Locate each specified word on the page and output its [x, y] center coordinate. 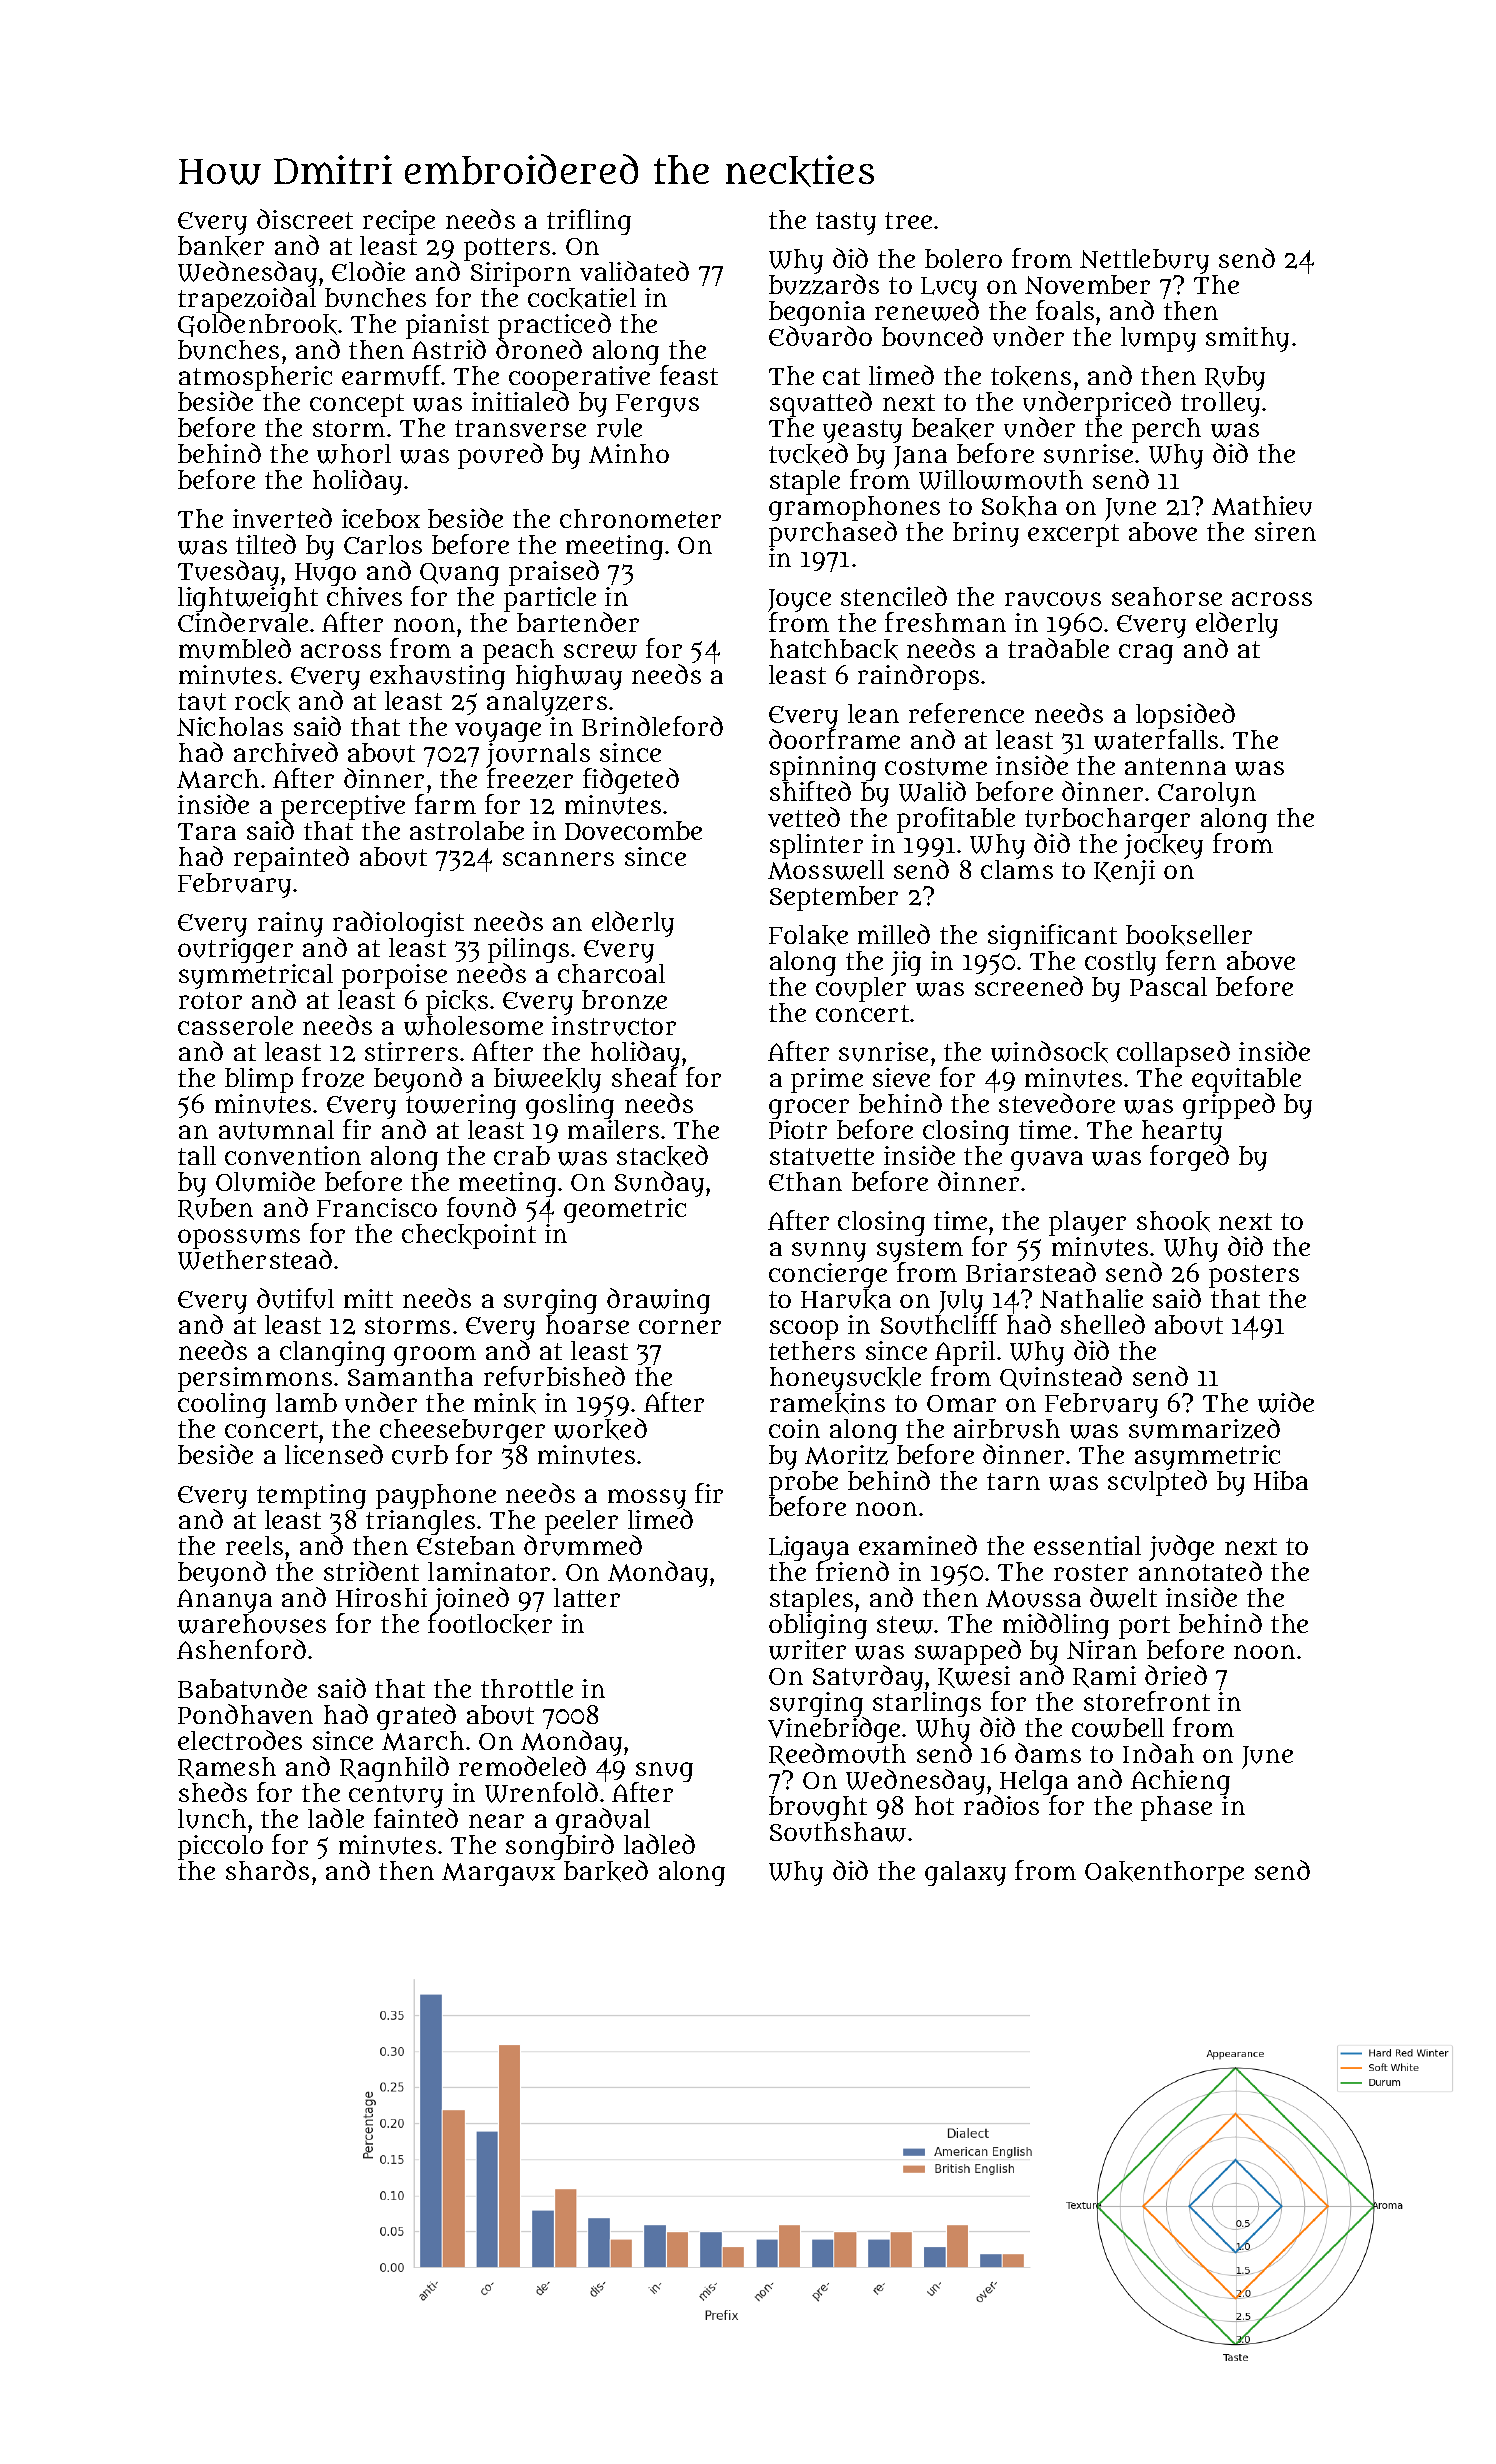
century [396, 1797]
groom [435, 1356]
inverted [282, 518]
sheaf [644, 1077]
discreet [305, 219]
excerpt [1073, 535]
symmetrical [256, 977]
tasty [846, 223]
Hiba [1281, 1480]
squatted [821, 404]
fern [1191, 960]
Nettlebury [1144, 261]
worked [600, 1429]
